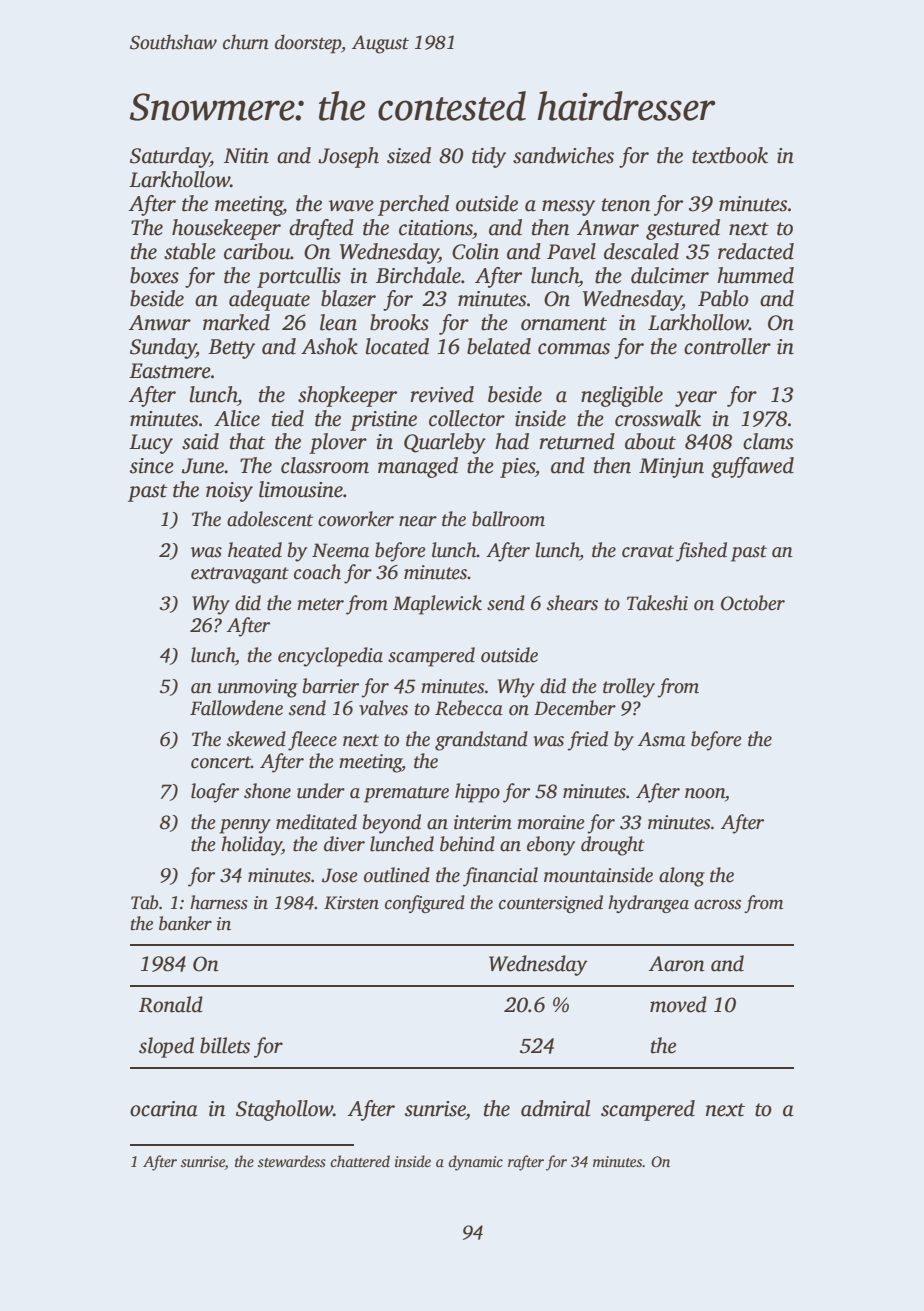  What do you see at coordinates (229, 492) in the page?
I see `noisy` at bounding box center [229, 492].
